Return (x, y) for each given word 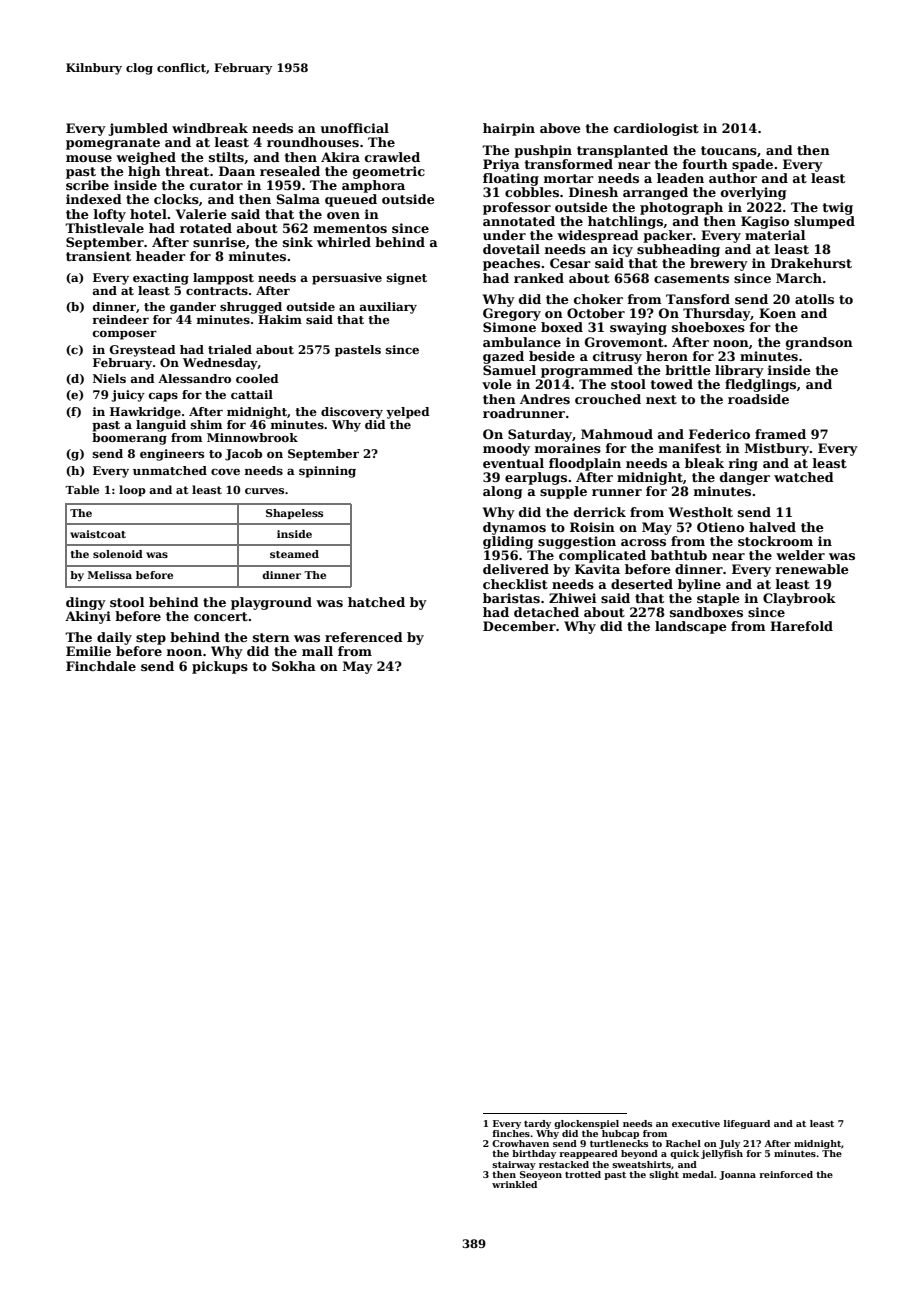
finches (511, 1133)
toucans (729, 150)
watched (804, 477)
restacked (564, 1164)
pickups (220, 667)
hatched (376, 602)
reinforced (786, 1174)
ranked (539, 278)
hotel (148, 214)
